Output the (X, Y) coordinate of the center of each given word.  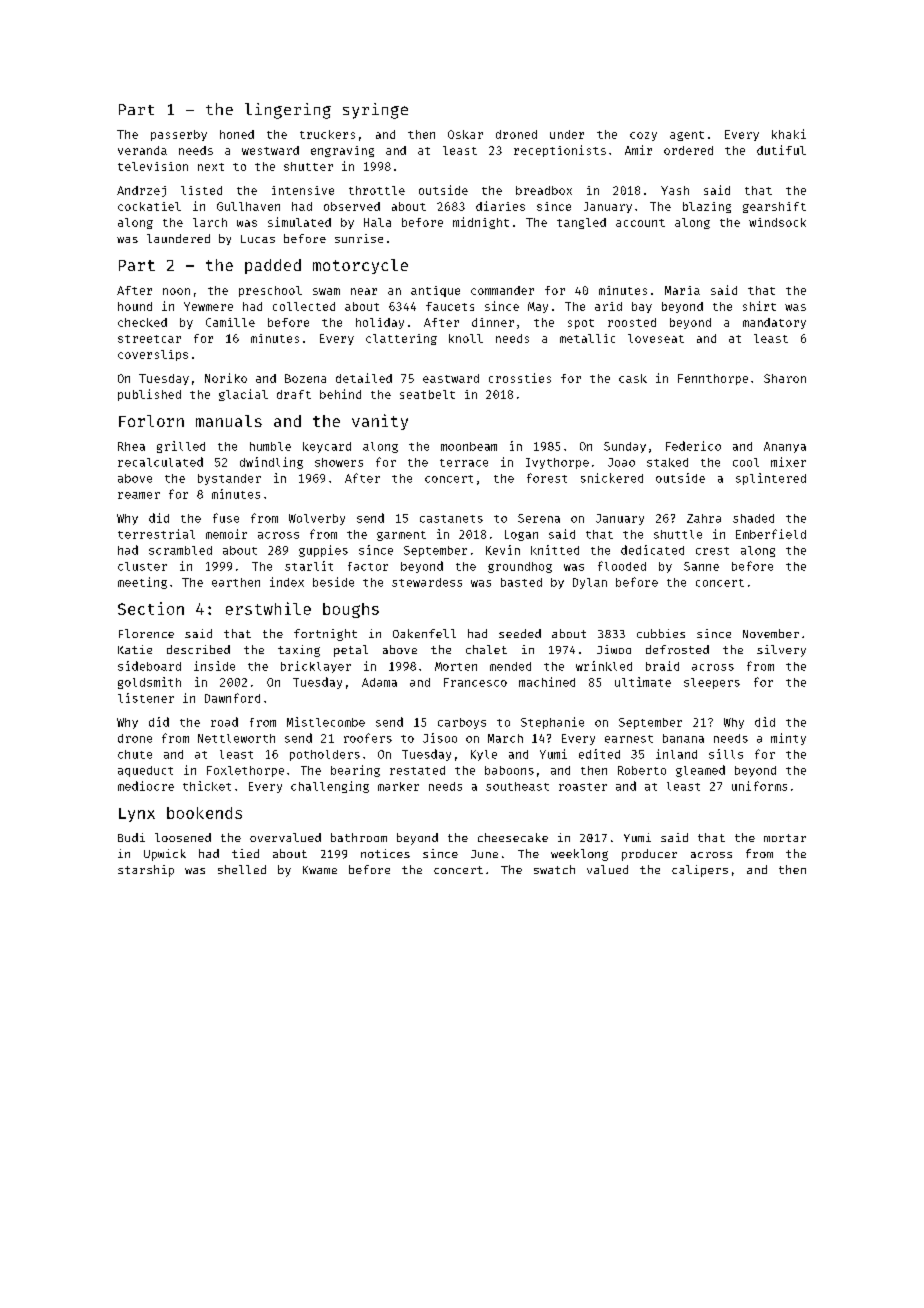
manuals (229, 421)
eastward (451, 378)
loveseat (656, 338)
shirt (759, 306)
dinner (493, 322)
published (149, 395)
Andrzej (141, 191)
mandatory (774, 323)
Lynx (137, 815)
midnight (481, 223)
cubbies (661, 633)
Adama (379, 682)
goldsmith (149, 683)
